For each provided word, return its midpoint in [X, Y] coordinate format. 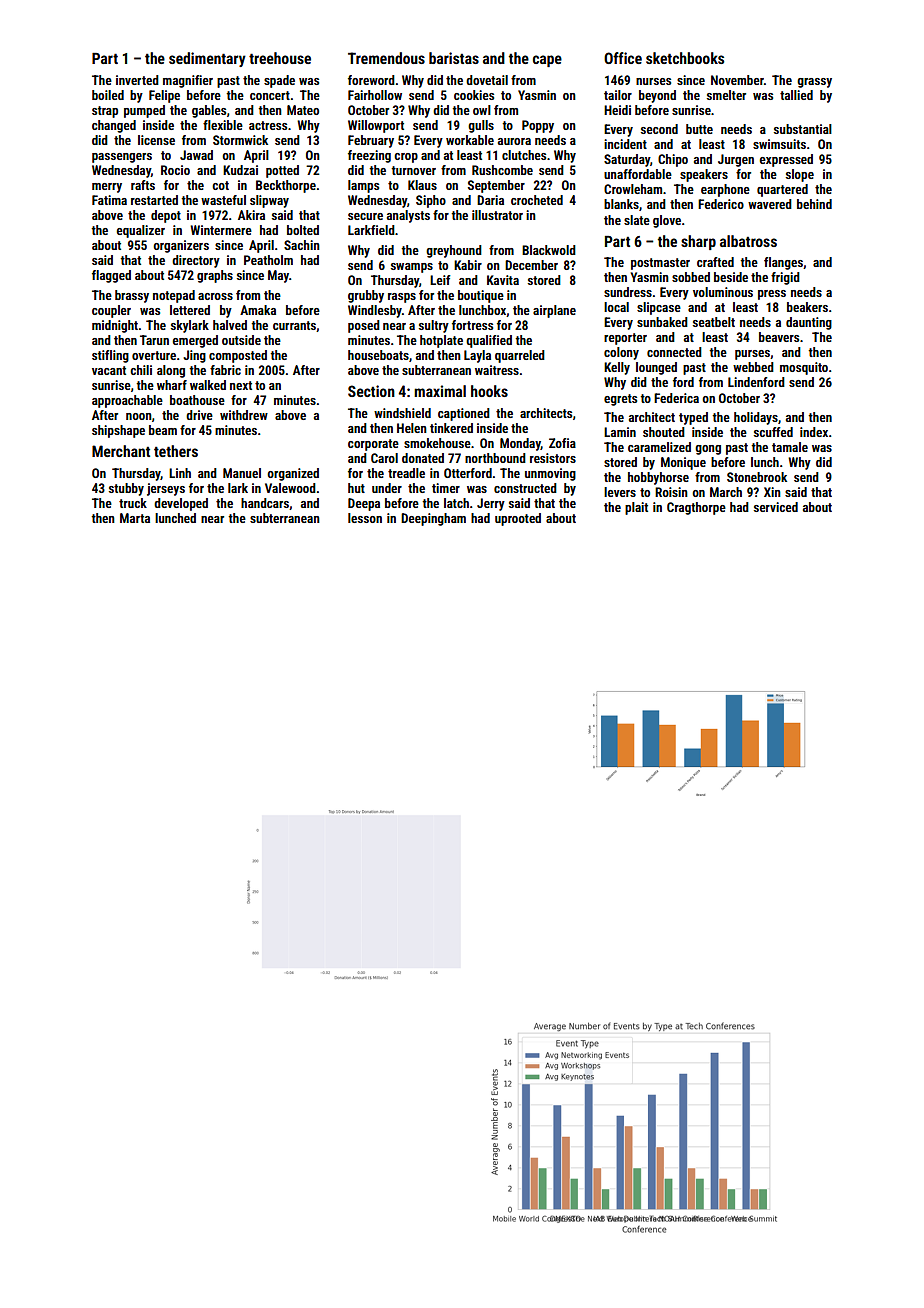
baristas [454, 58]
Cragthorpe [696, 508]
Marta [135, 518]
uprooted [518, 519]
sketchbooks [685, 58]
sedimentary [207, 59]
